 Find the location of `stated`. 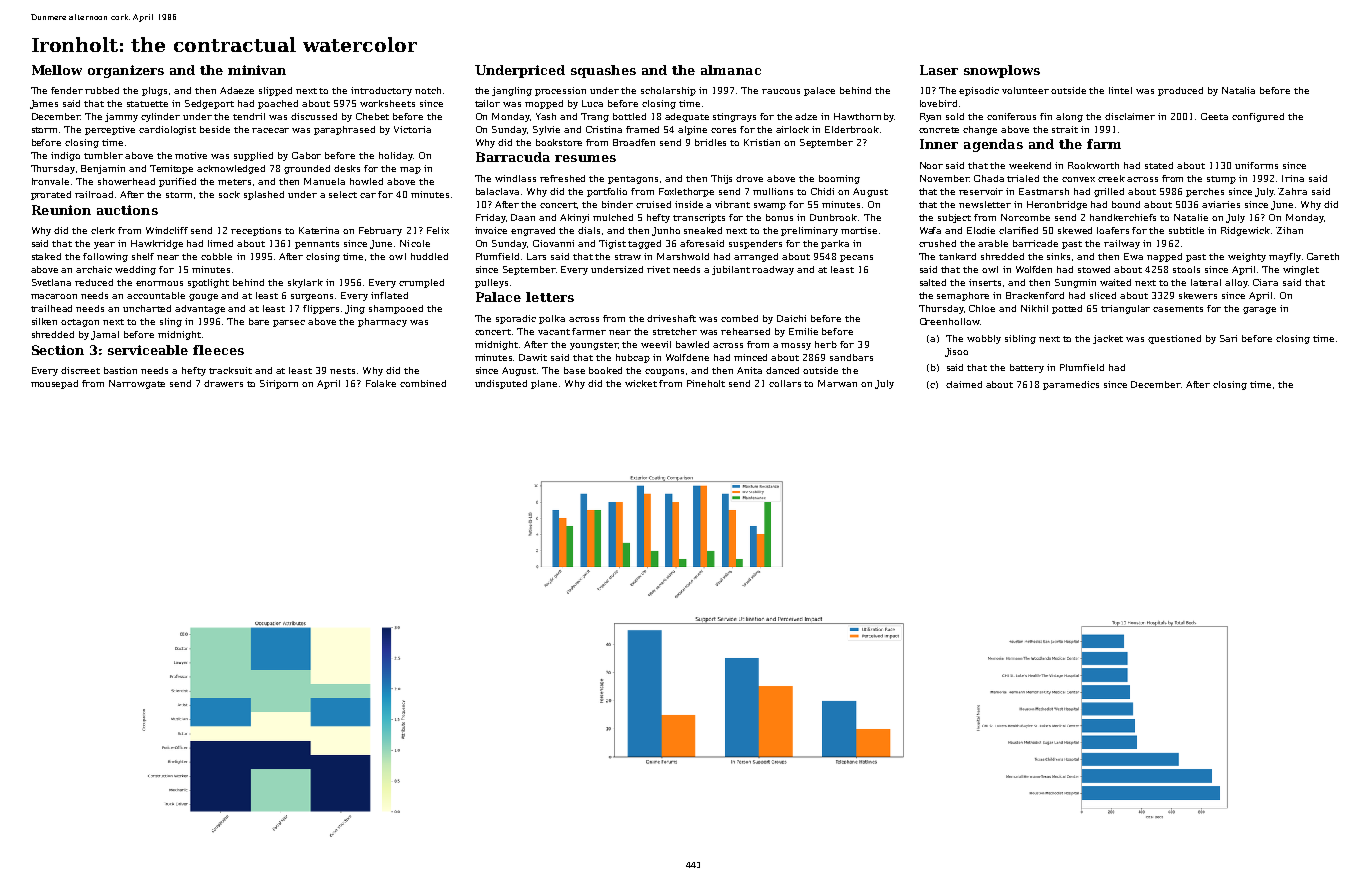

stated is located at coordinates (1159, 165).
